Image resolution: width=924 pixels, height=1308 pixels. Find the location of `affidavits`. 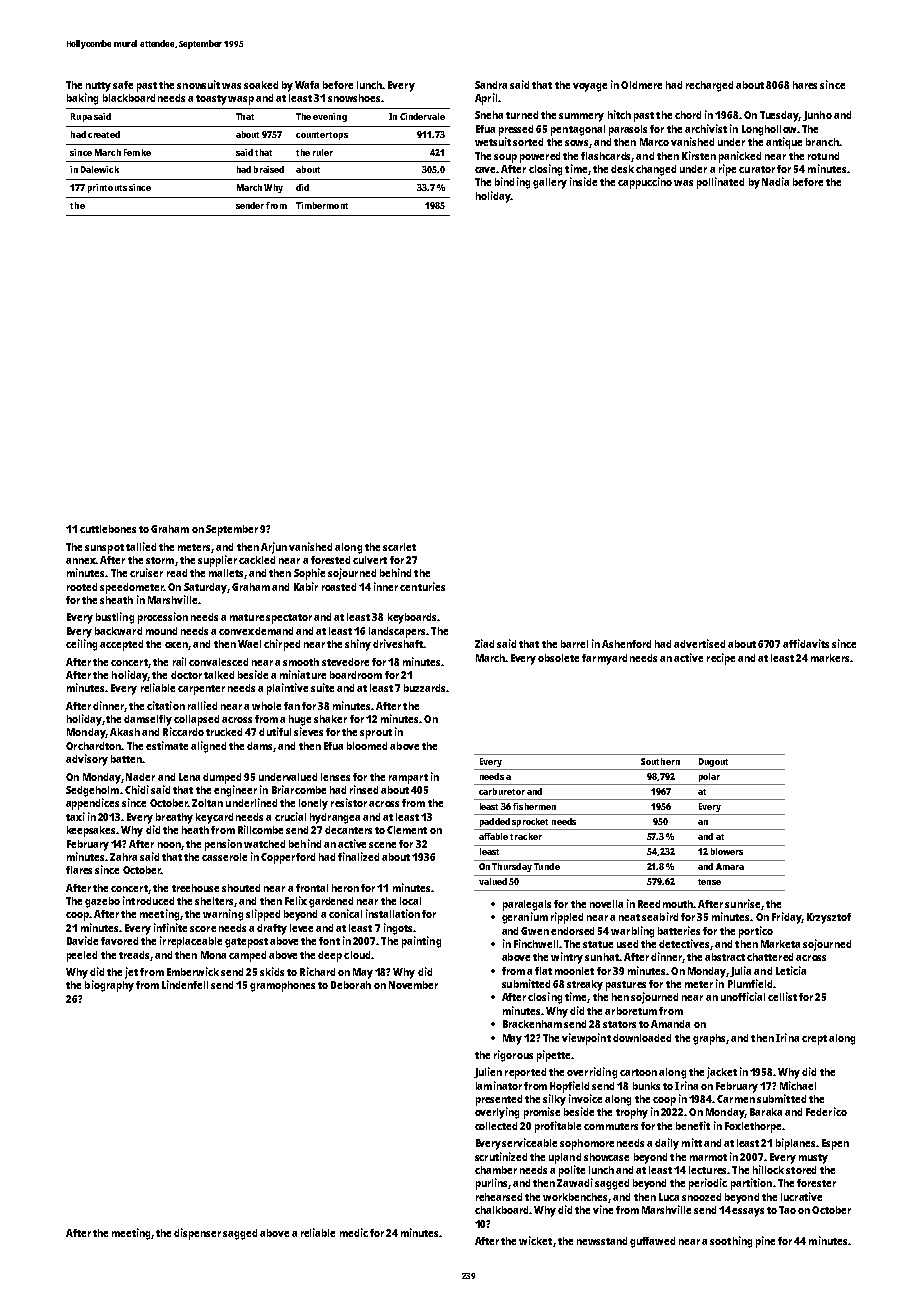

affidavits is located at coordinates (806, 643).
